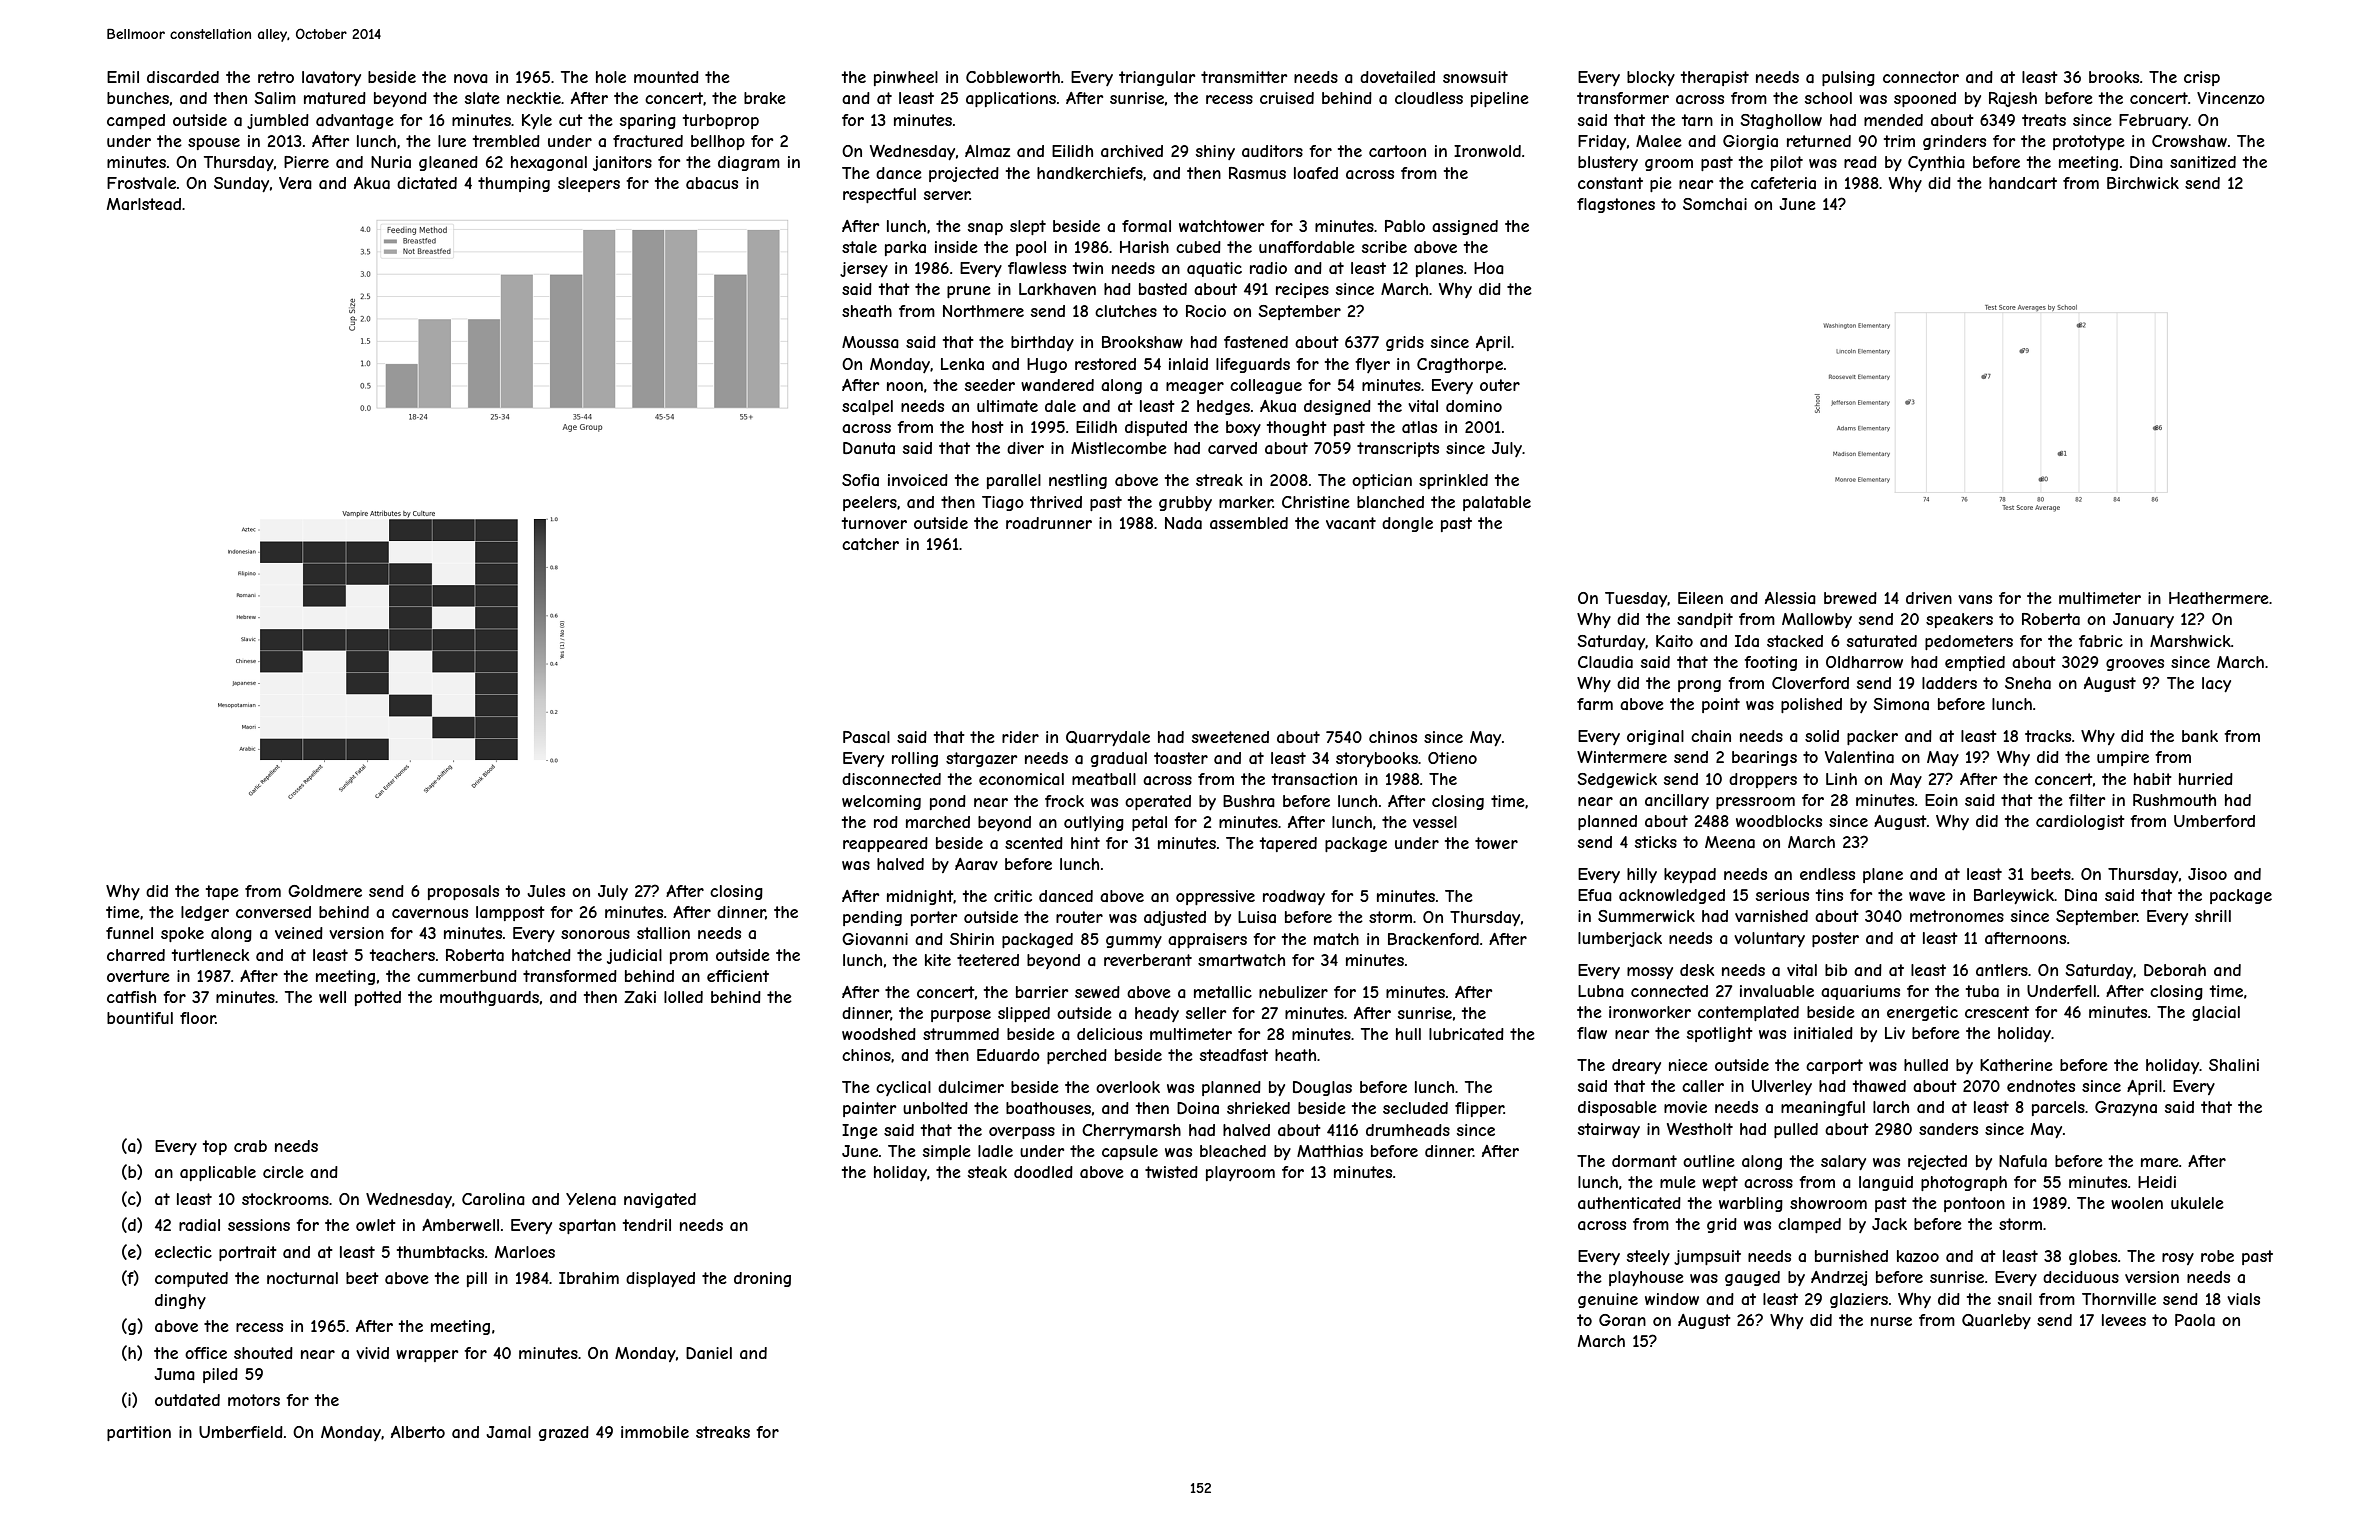 Image resolution: width=2380 pixels, height=1540 pixels. I want to click on Jules, so click(546, 891).
